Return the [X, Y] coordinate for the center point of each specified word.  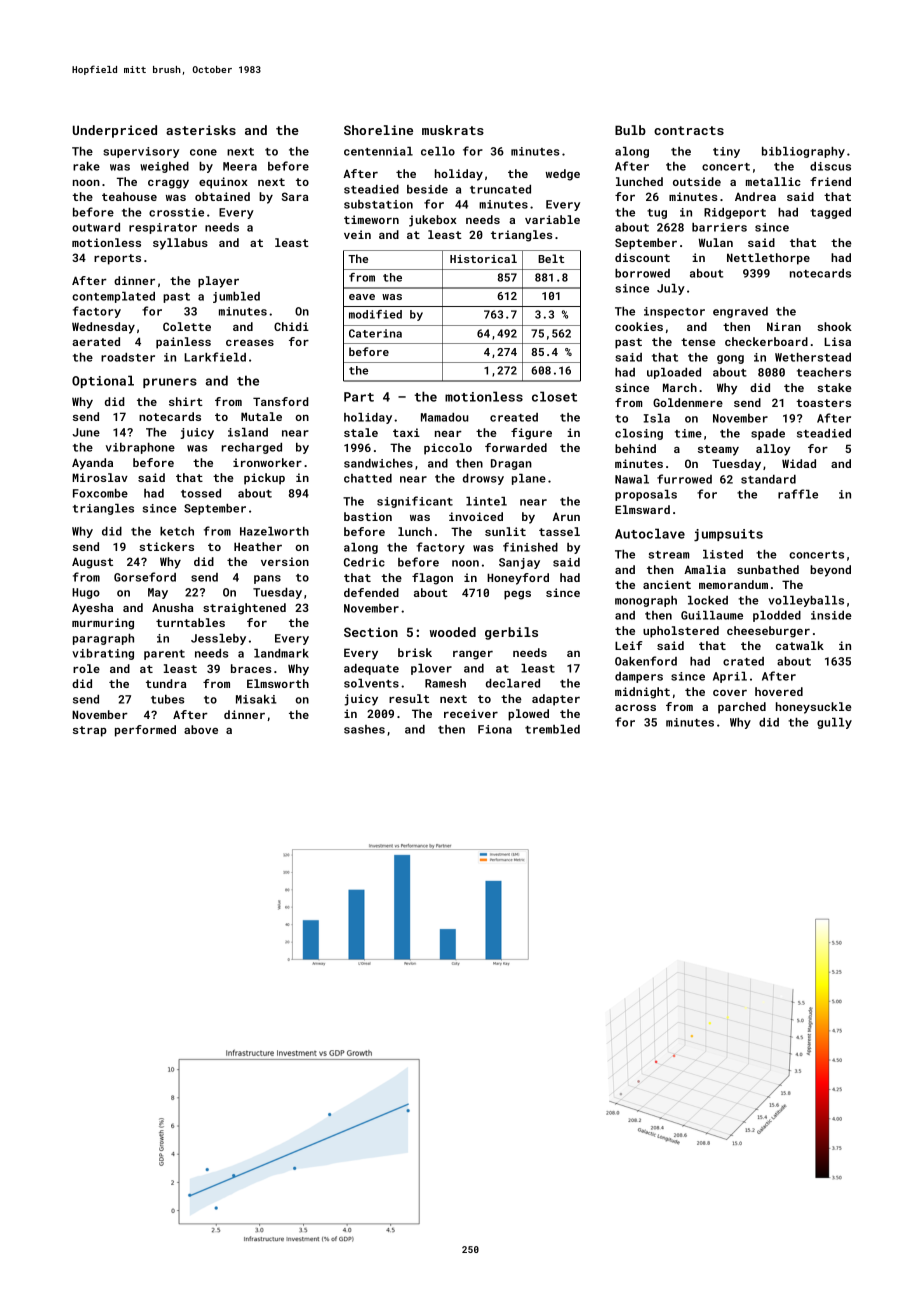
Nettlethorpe [768, 259]
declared [513, 683]
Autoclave [650, 533]
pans [267, 579]
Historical [483, 258]
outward [96, 227]
